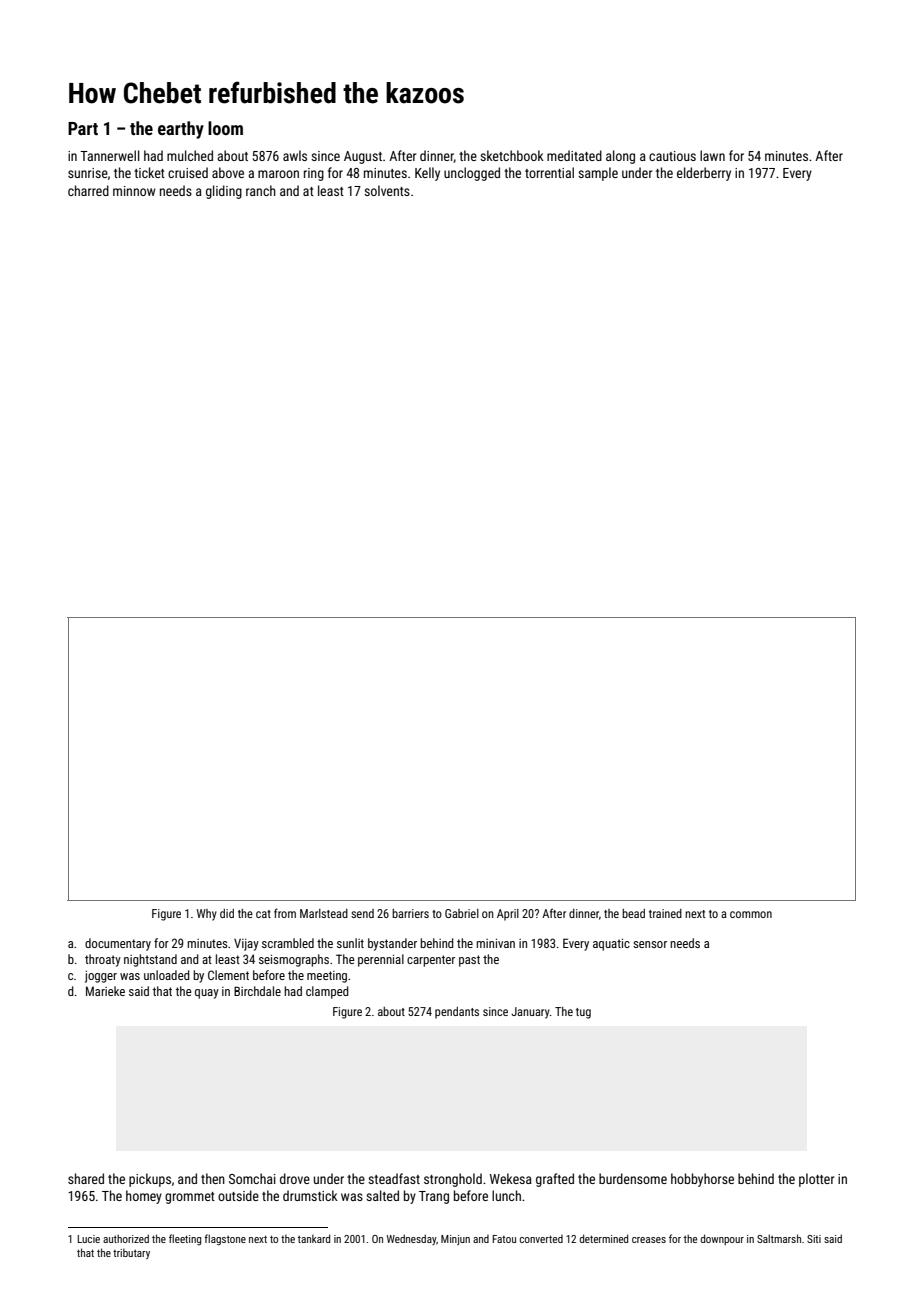 This document has height=1308, width=924. What do you see at coordinates (665, 913) in the document?
I see `trained` at bounding box center [665, 913].
